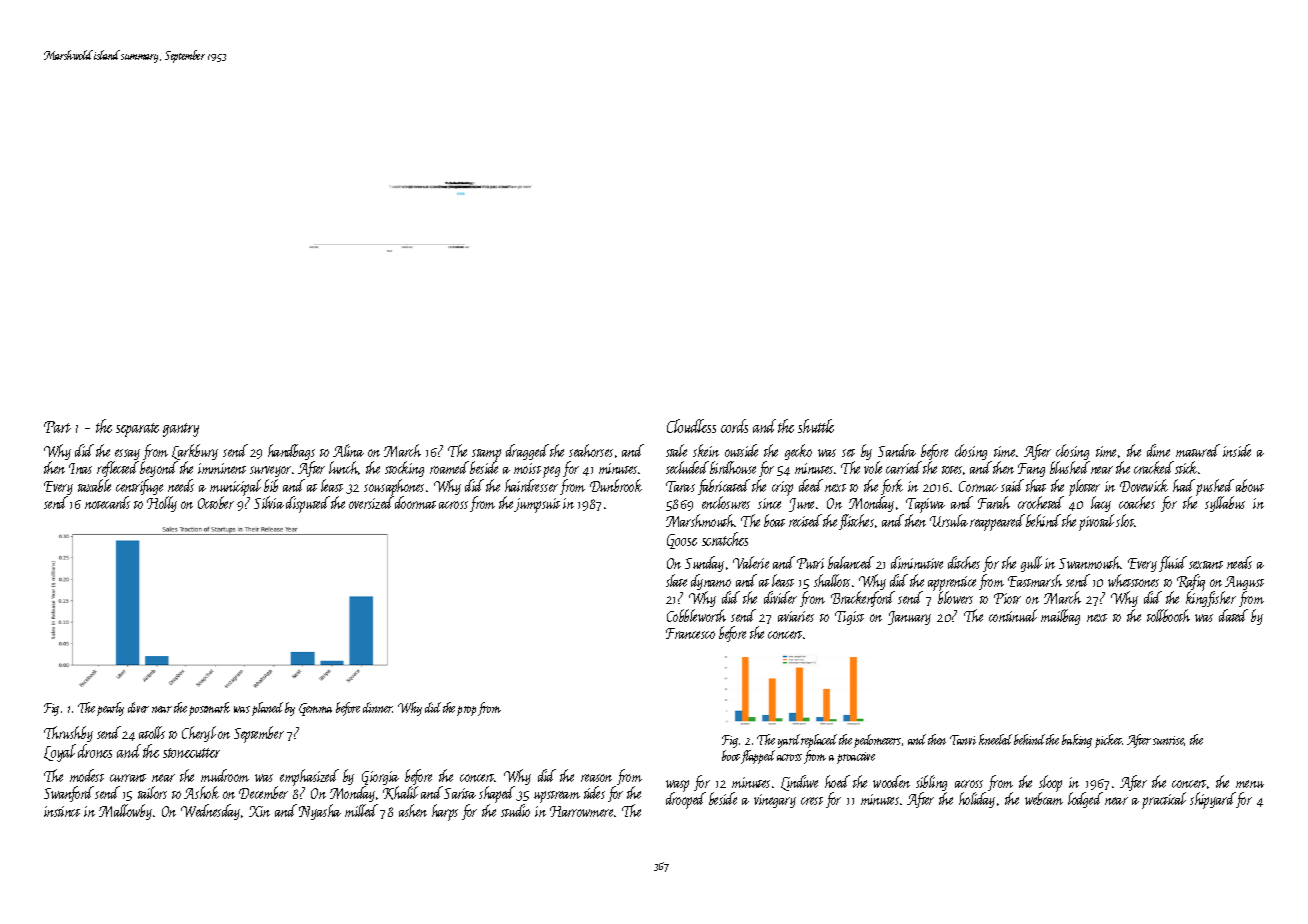  I want to click on lodged, so click(1085, 800).
